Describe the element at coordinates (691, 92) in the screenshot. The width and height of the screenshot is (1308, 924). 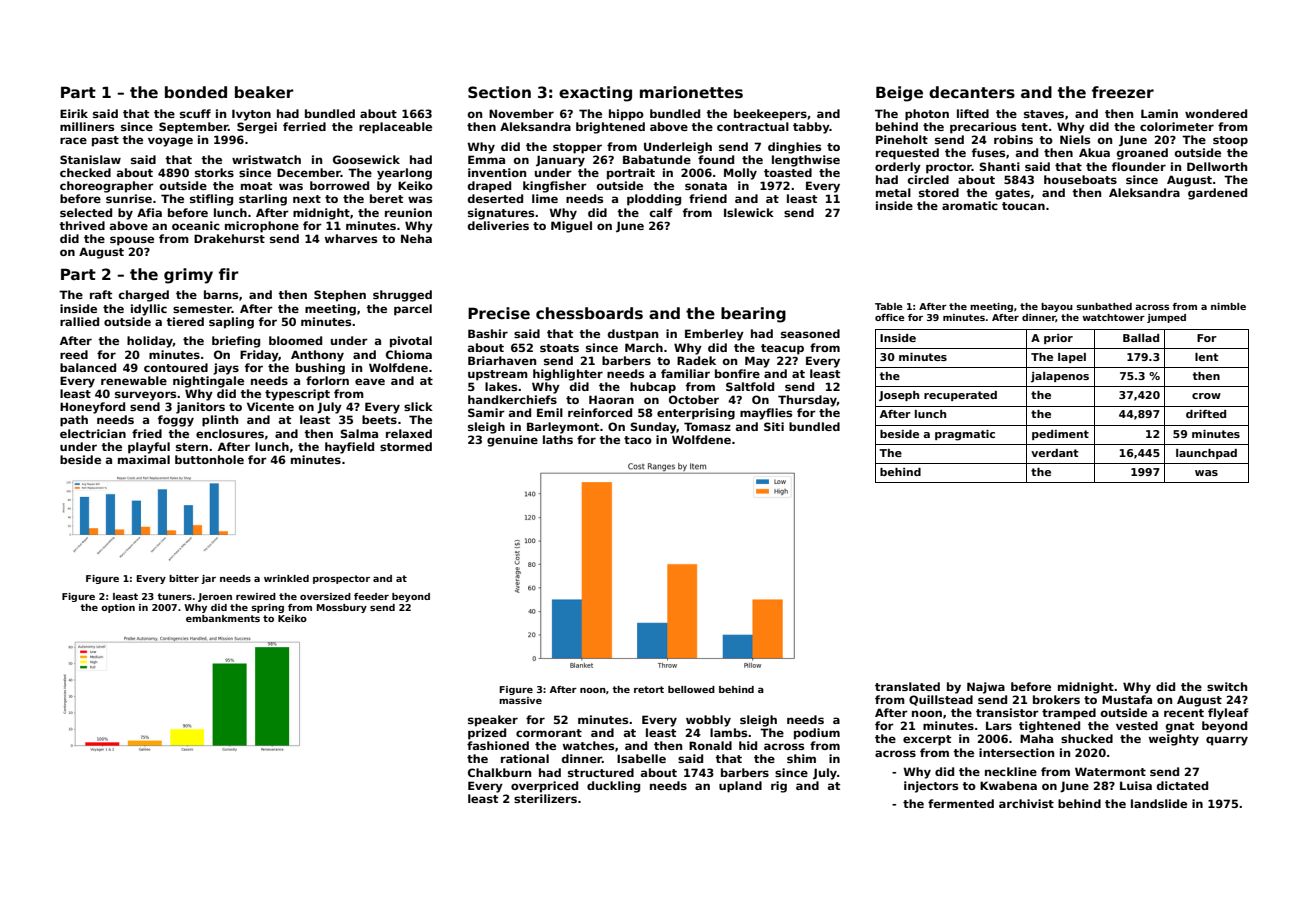
I see `marionettes` at that location.
